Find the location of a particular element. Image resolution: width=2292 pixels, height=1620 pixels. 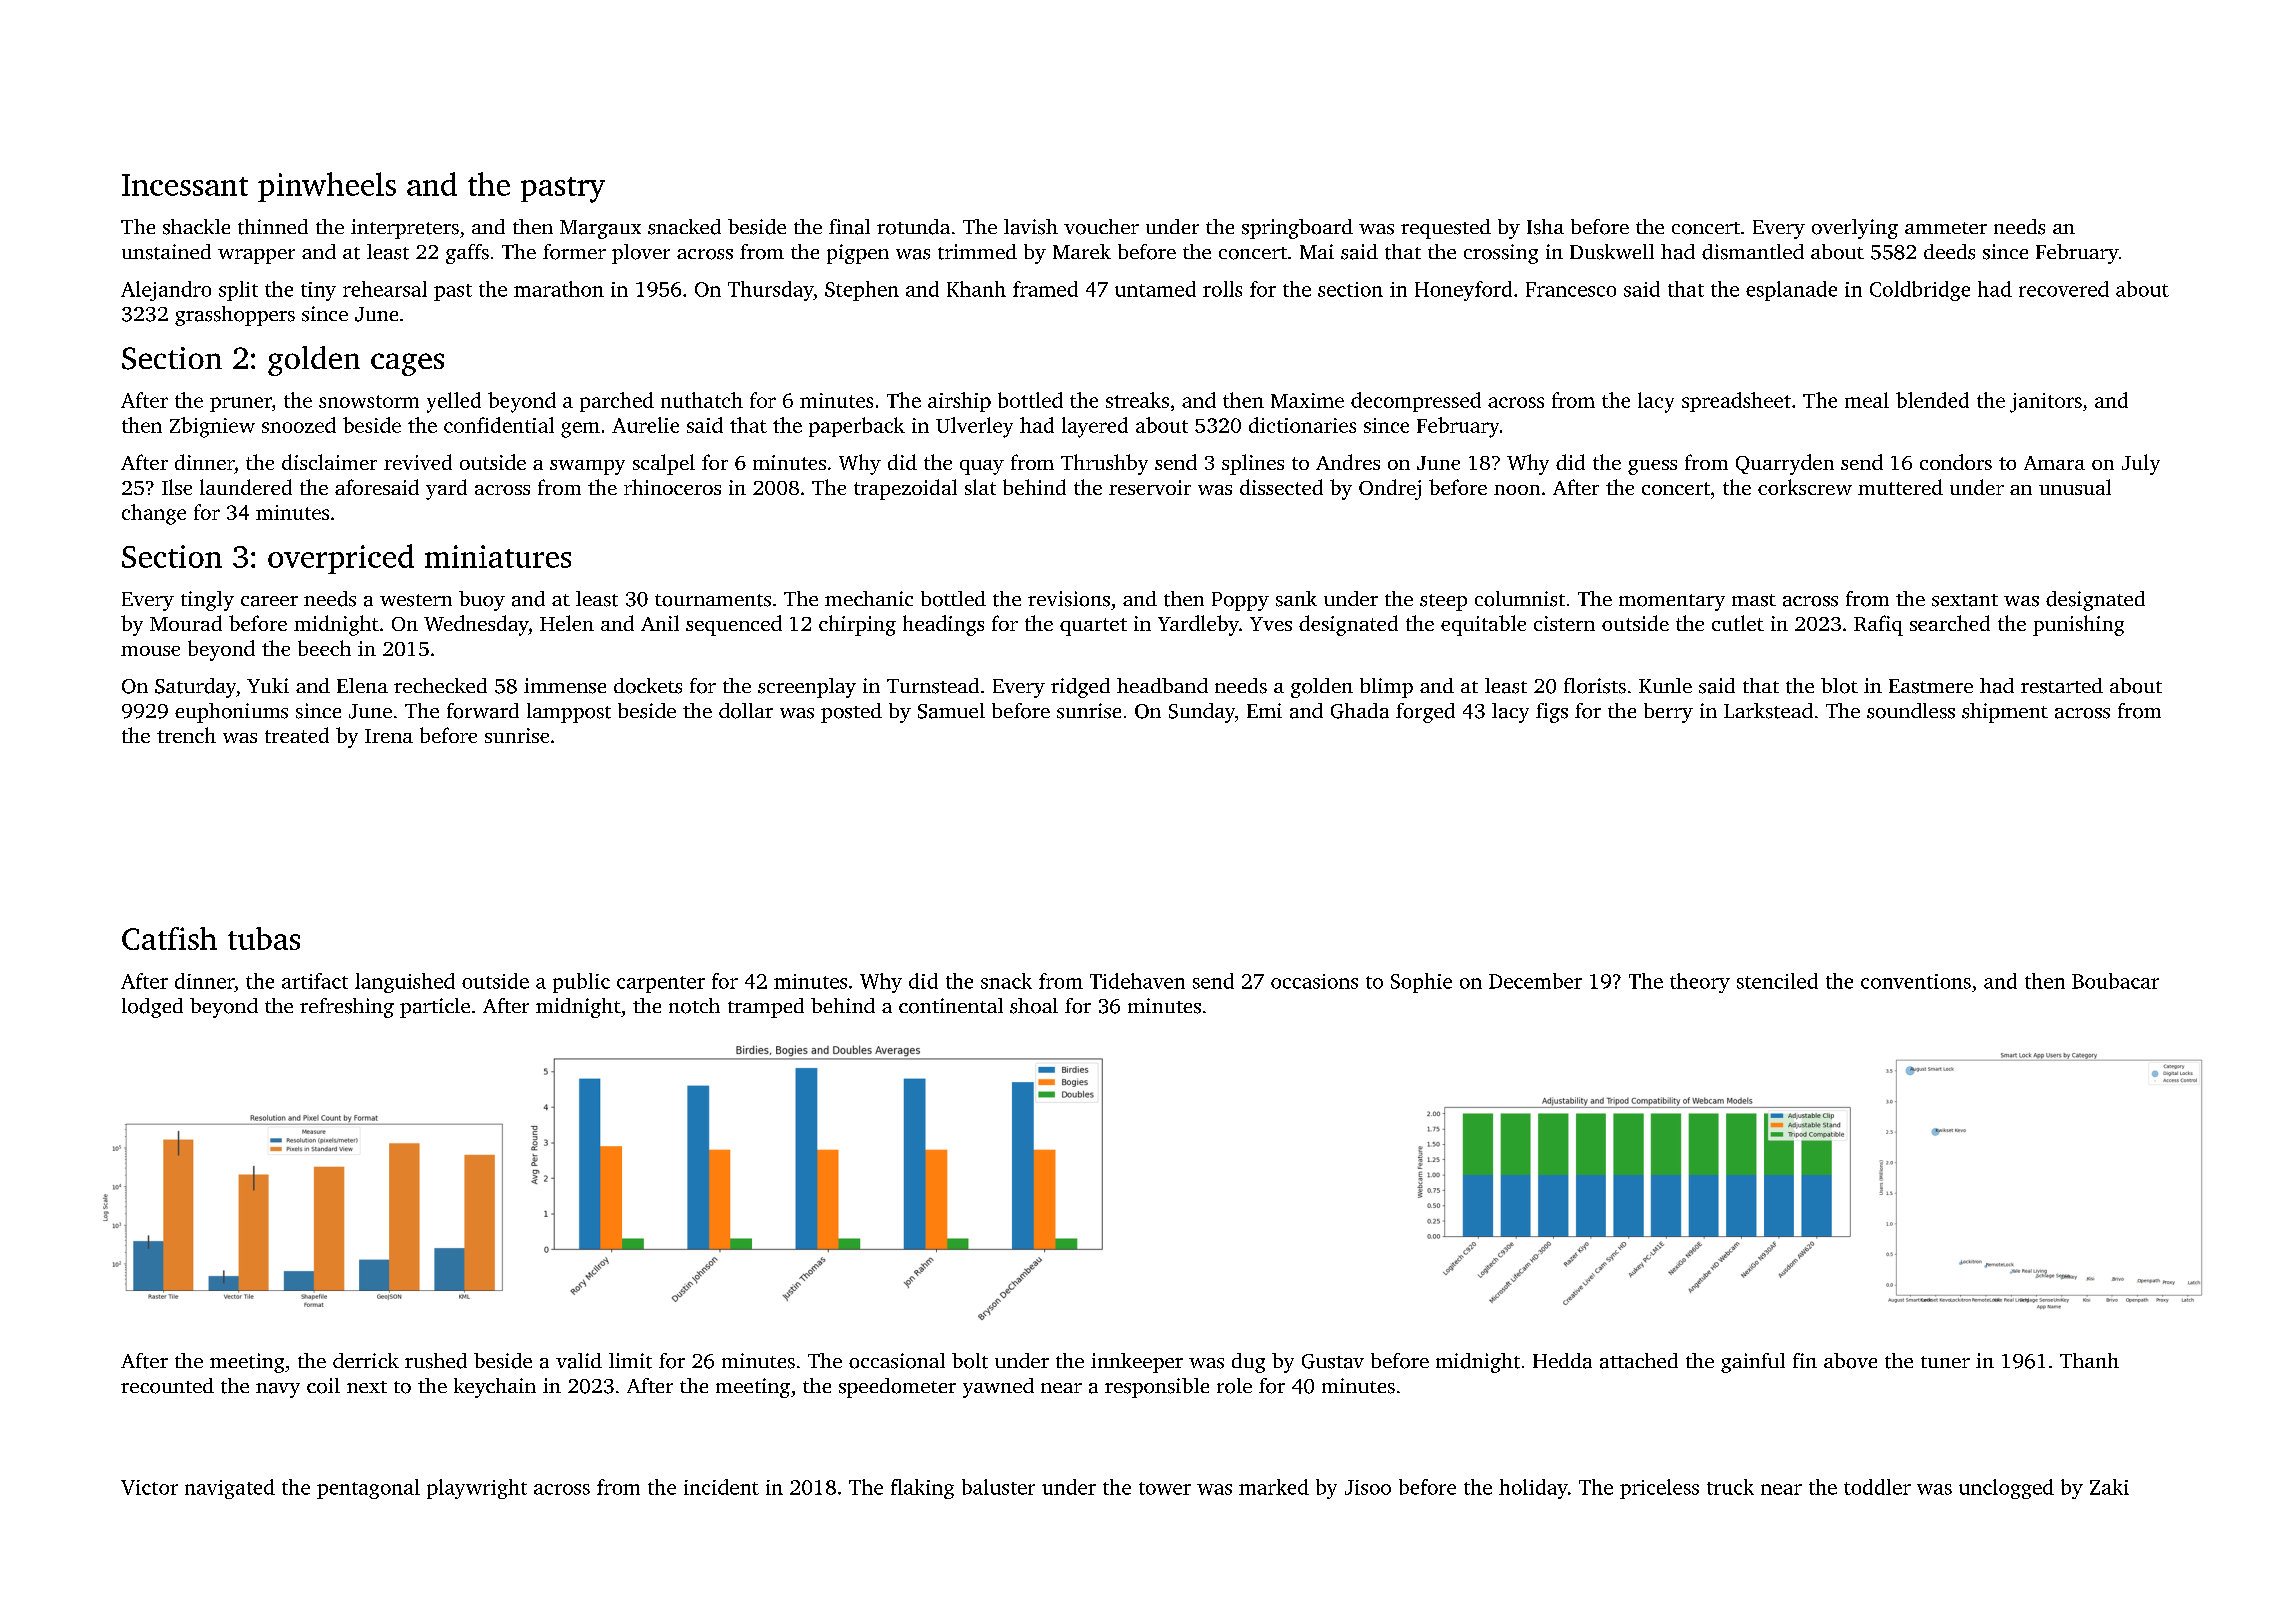

noon is located at coordinates (1517, 490).
